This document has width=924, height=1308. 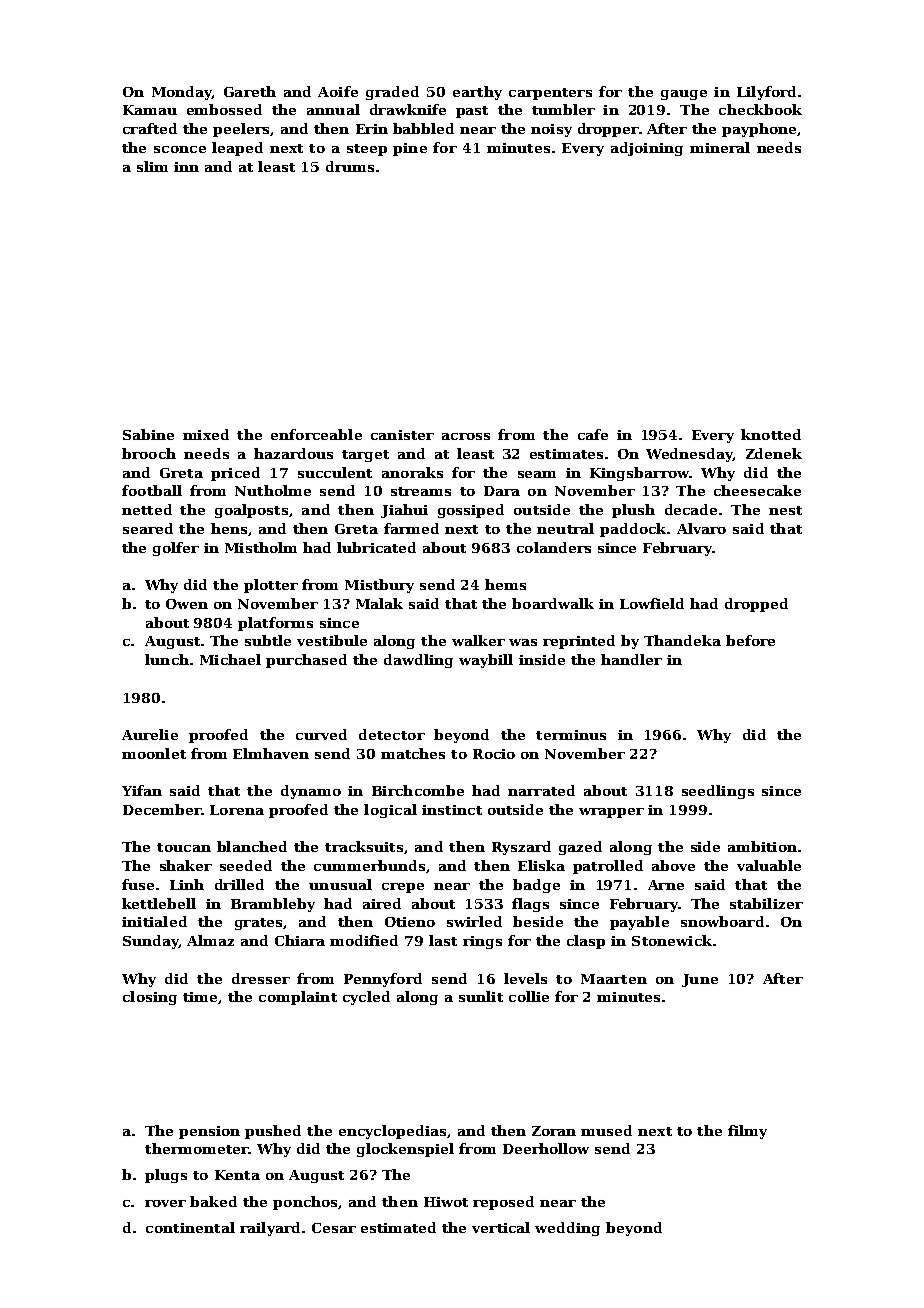 I want to click on blanched, so click(x=252, y=846).
